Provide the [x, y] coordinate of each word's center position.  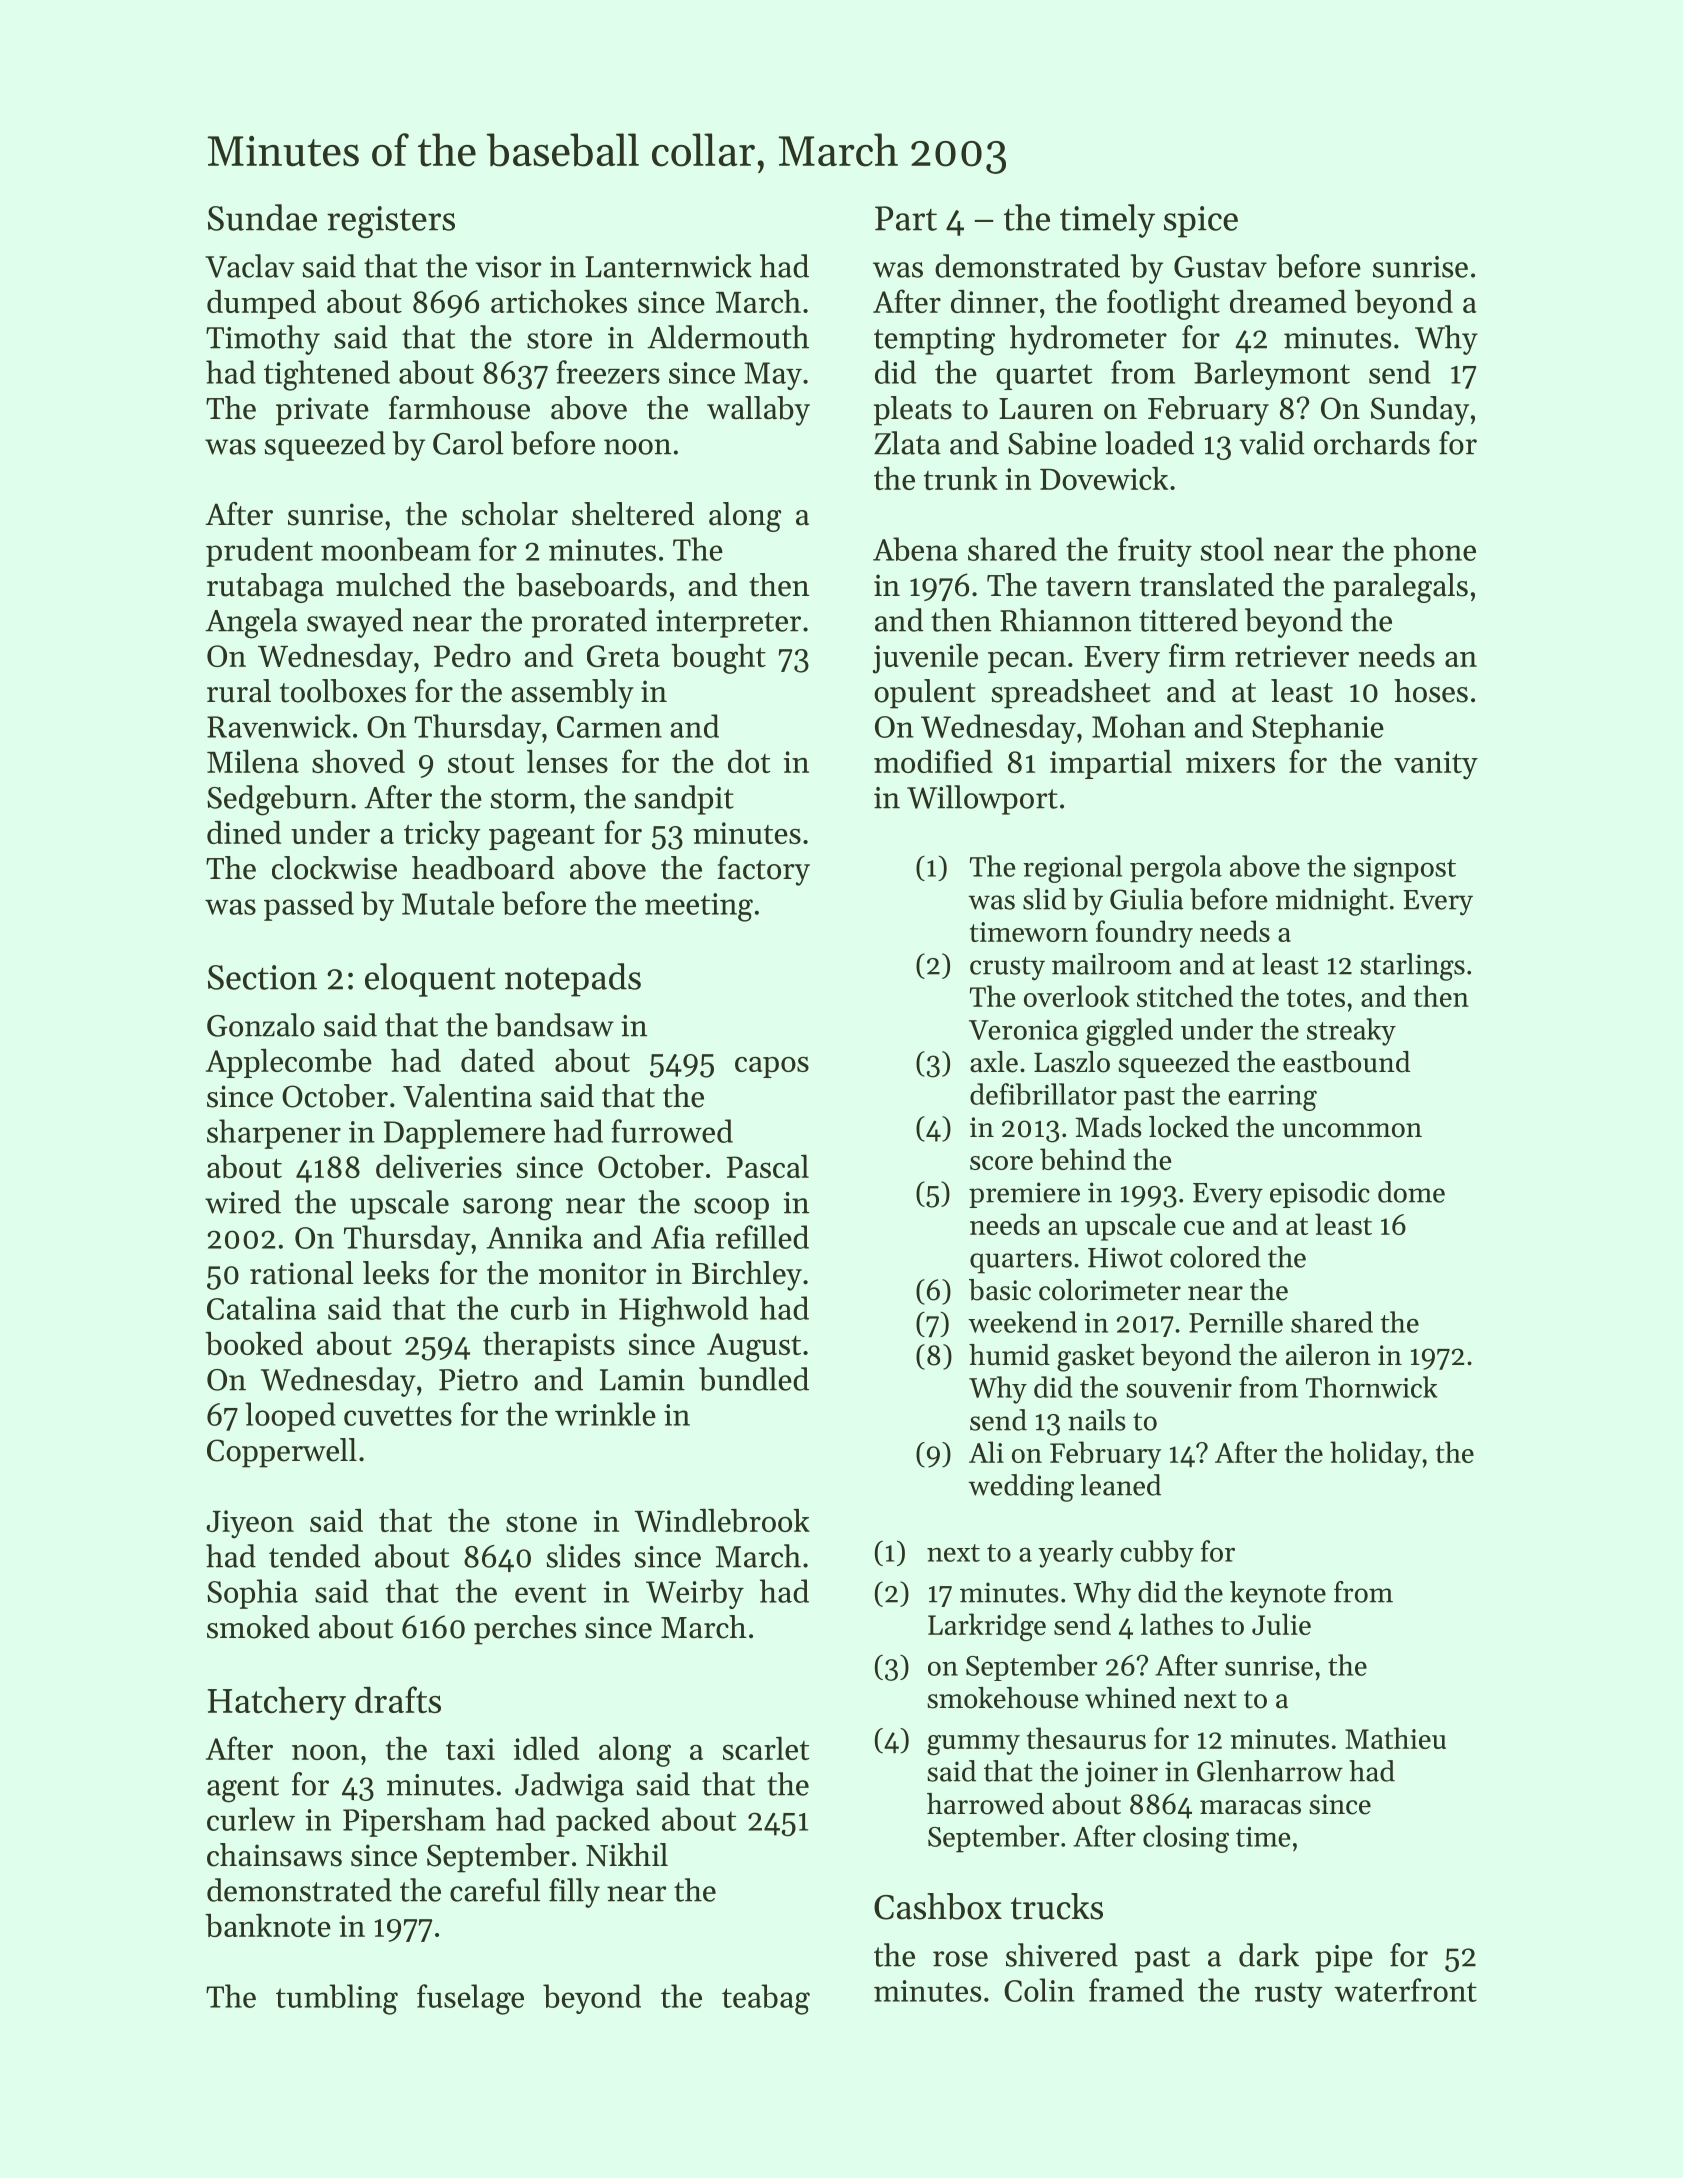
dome [1411, 1192]
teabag [766, 1999]
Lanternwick [668, 266]
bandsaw [554, 1025]
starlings [1412, 967]
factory [764, 871]
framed [1136, 1990]
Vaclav [250, 266]
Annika [534, 1237]
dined [244, 832]
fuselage [470, 1999]
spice [1201, 222]
